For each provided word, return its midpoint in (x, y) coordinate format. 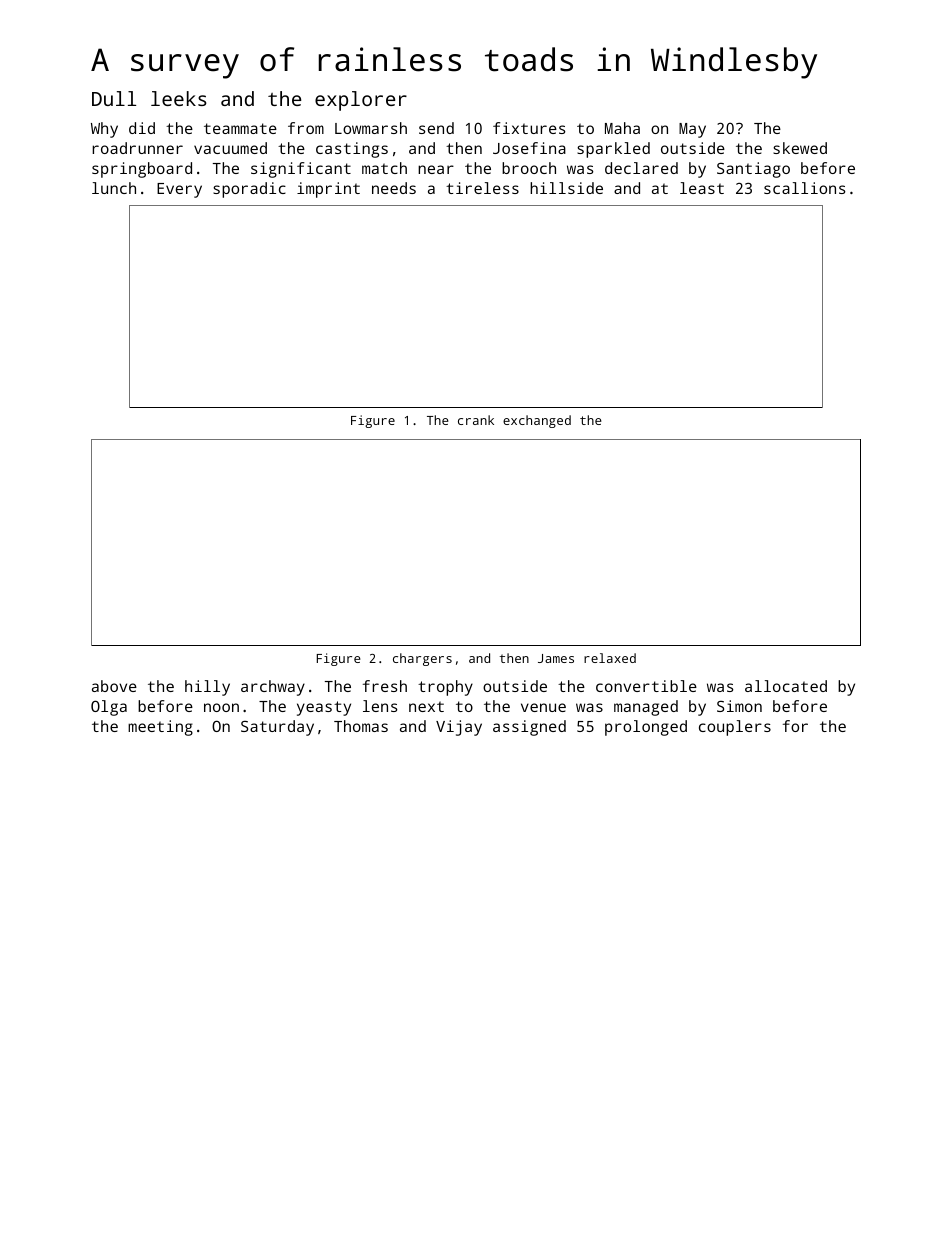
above (114, 686)
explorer (361, 101)
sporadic (249, 190)
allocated (786, 686)
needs (394, 188)
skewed (800, 148)
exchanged (537, 421)
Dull (114, 98)
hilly (207, 688)
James (556, 658)
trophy (445, 688)
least (702, 188)
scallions (804, 188)
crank (476, 420)
